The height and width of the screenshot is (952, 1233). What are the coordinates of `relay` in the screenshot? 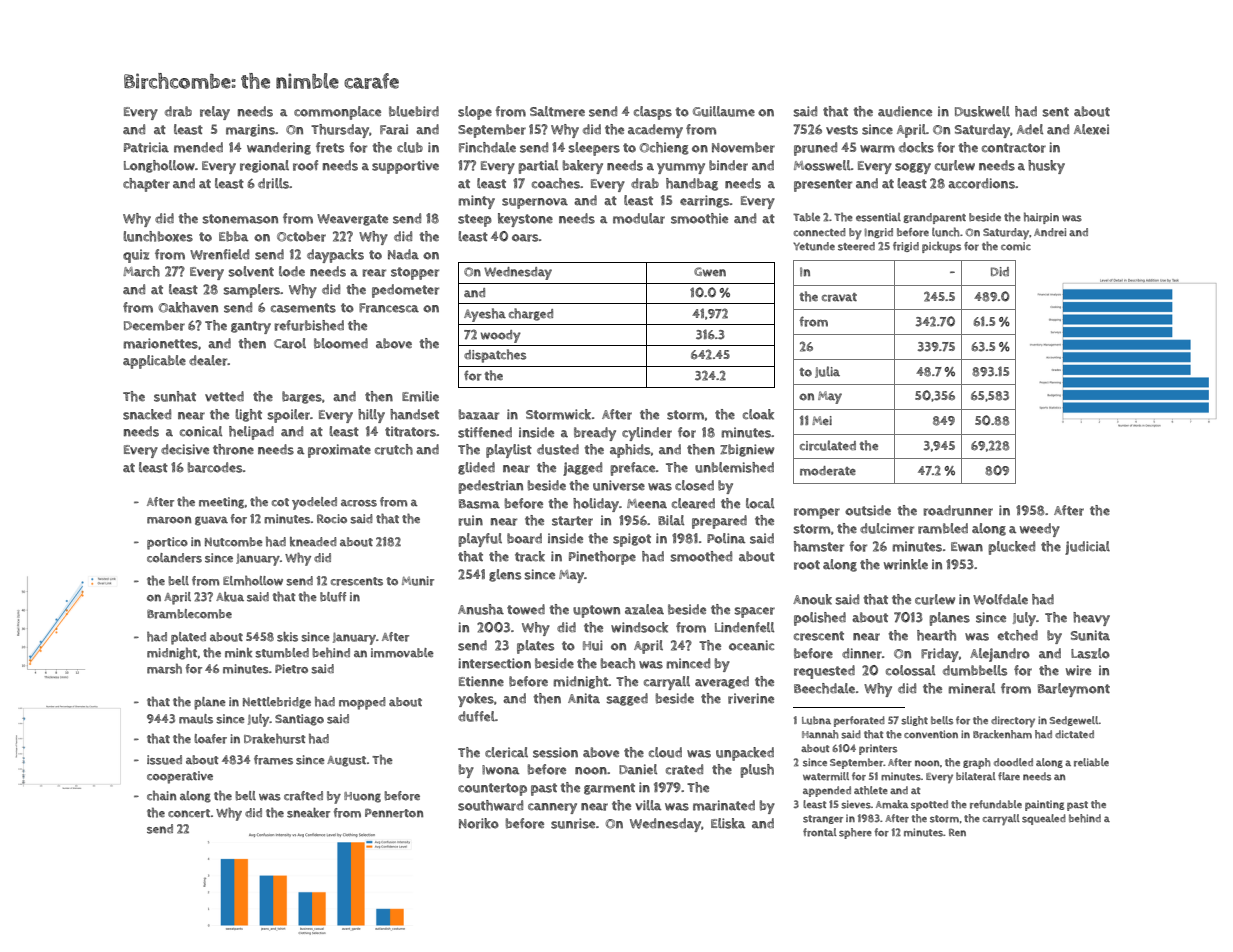 It's located at (215, 113).
